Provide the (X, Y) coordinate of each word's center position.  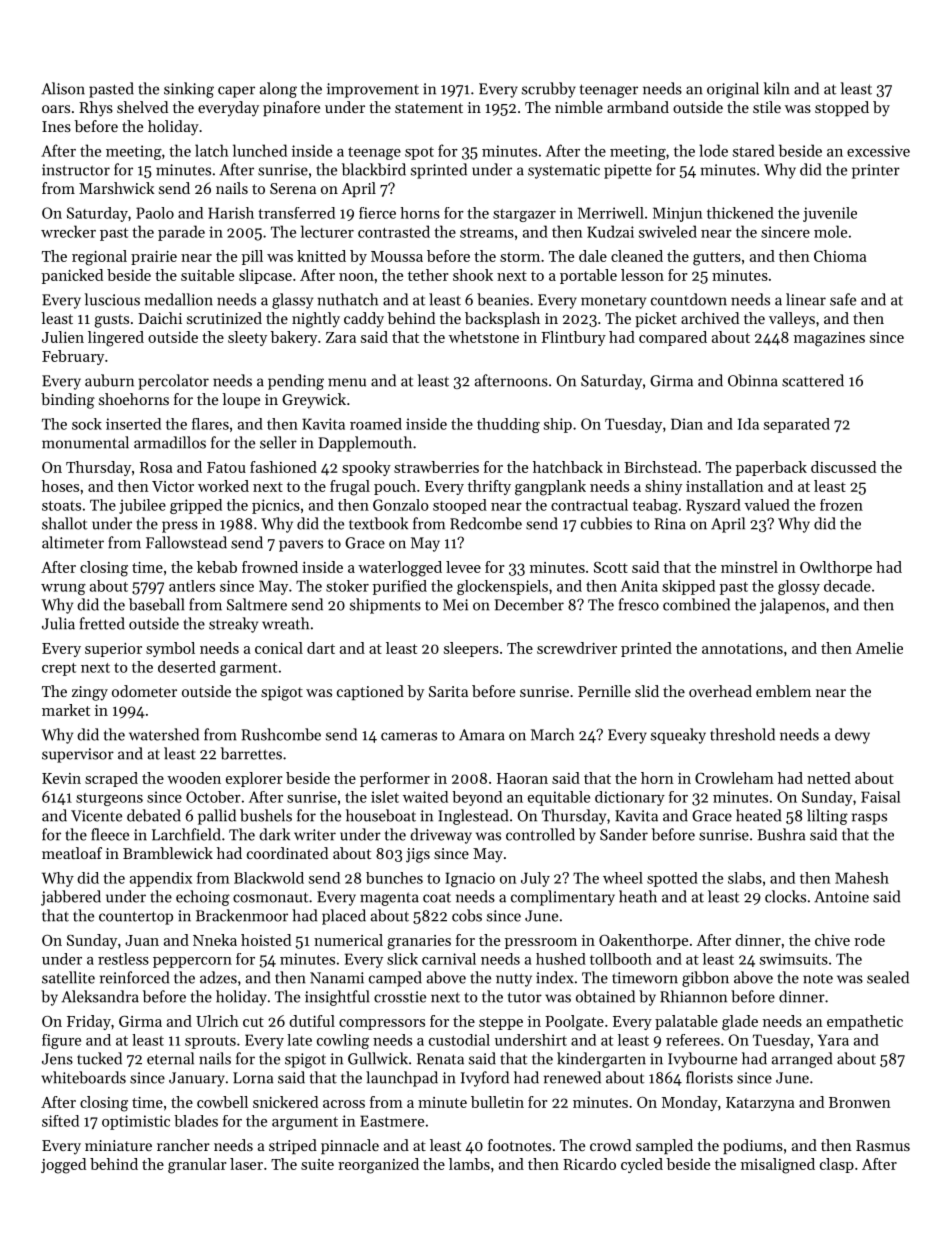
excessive (878, 151)
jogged (63, 1166)
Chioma (840, 256)
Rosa (156, 467)
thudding (508, 425)
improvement (373, 90)
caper (236, 92)
